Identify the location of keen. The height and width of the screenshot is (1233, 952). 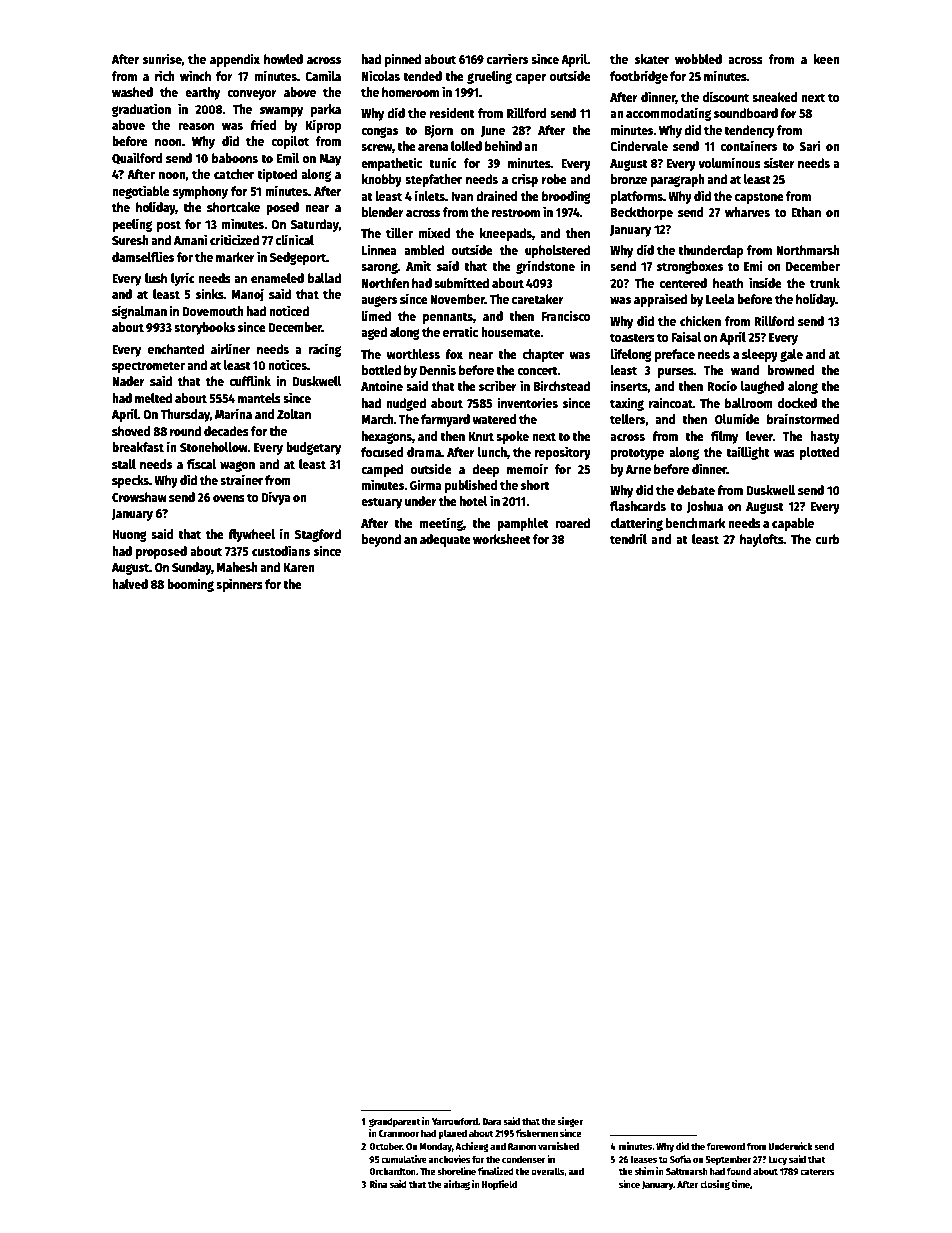
(827, 59).
